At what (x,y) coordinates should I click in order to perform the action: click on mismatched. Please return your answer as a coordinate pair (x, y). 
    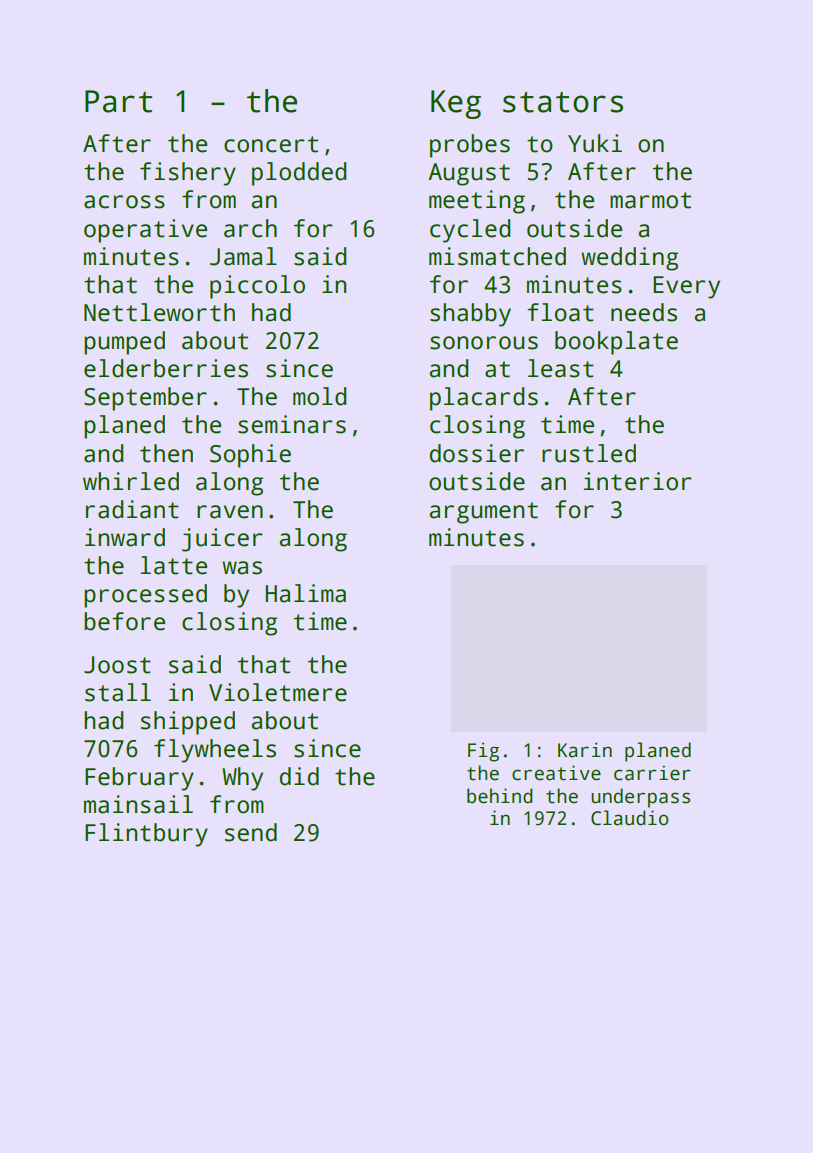
    Looking at the image, I should click on (497, 256).
